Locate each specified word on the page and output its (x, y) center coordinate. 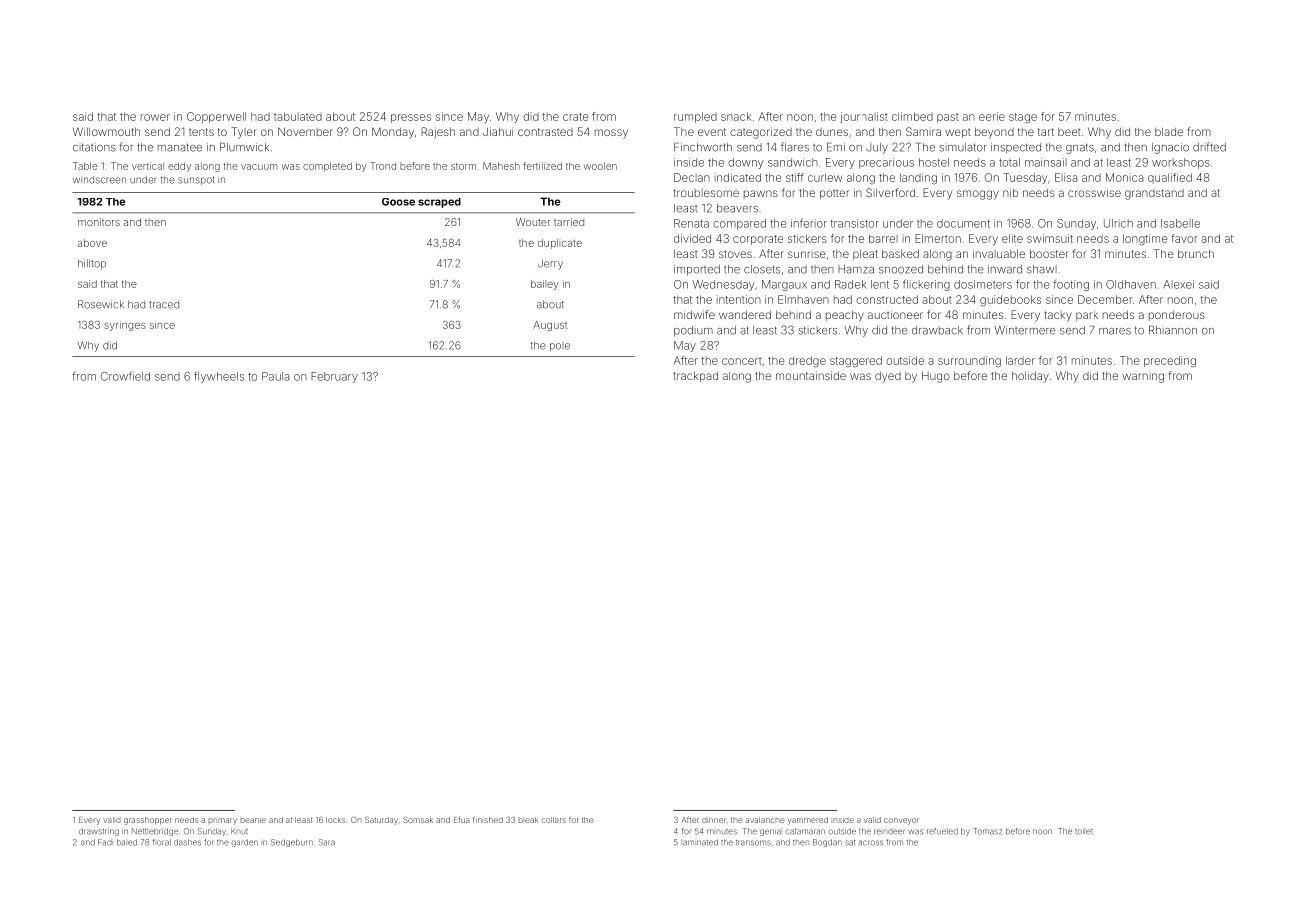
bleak (528, 820)
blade (1169, 132)
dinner (714, 820)
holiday (1030, 377)
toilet (1084, 832)
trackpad (696, 377)
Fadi (105, 842)
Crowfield (125, 376)
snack (736, 116)
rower (155, 117)
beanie (253, 820)
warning (1143, 378)
